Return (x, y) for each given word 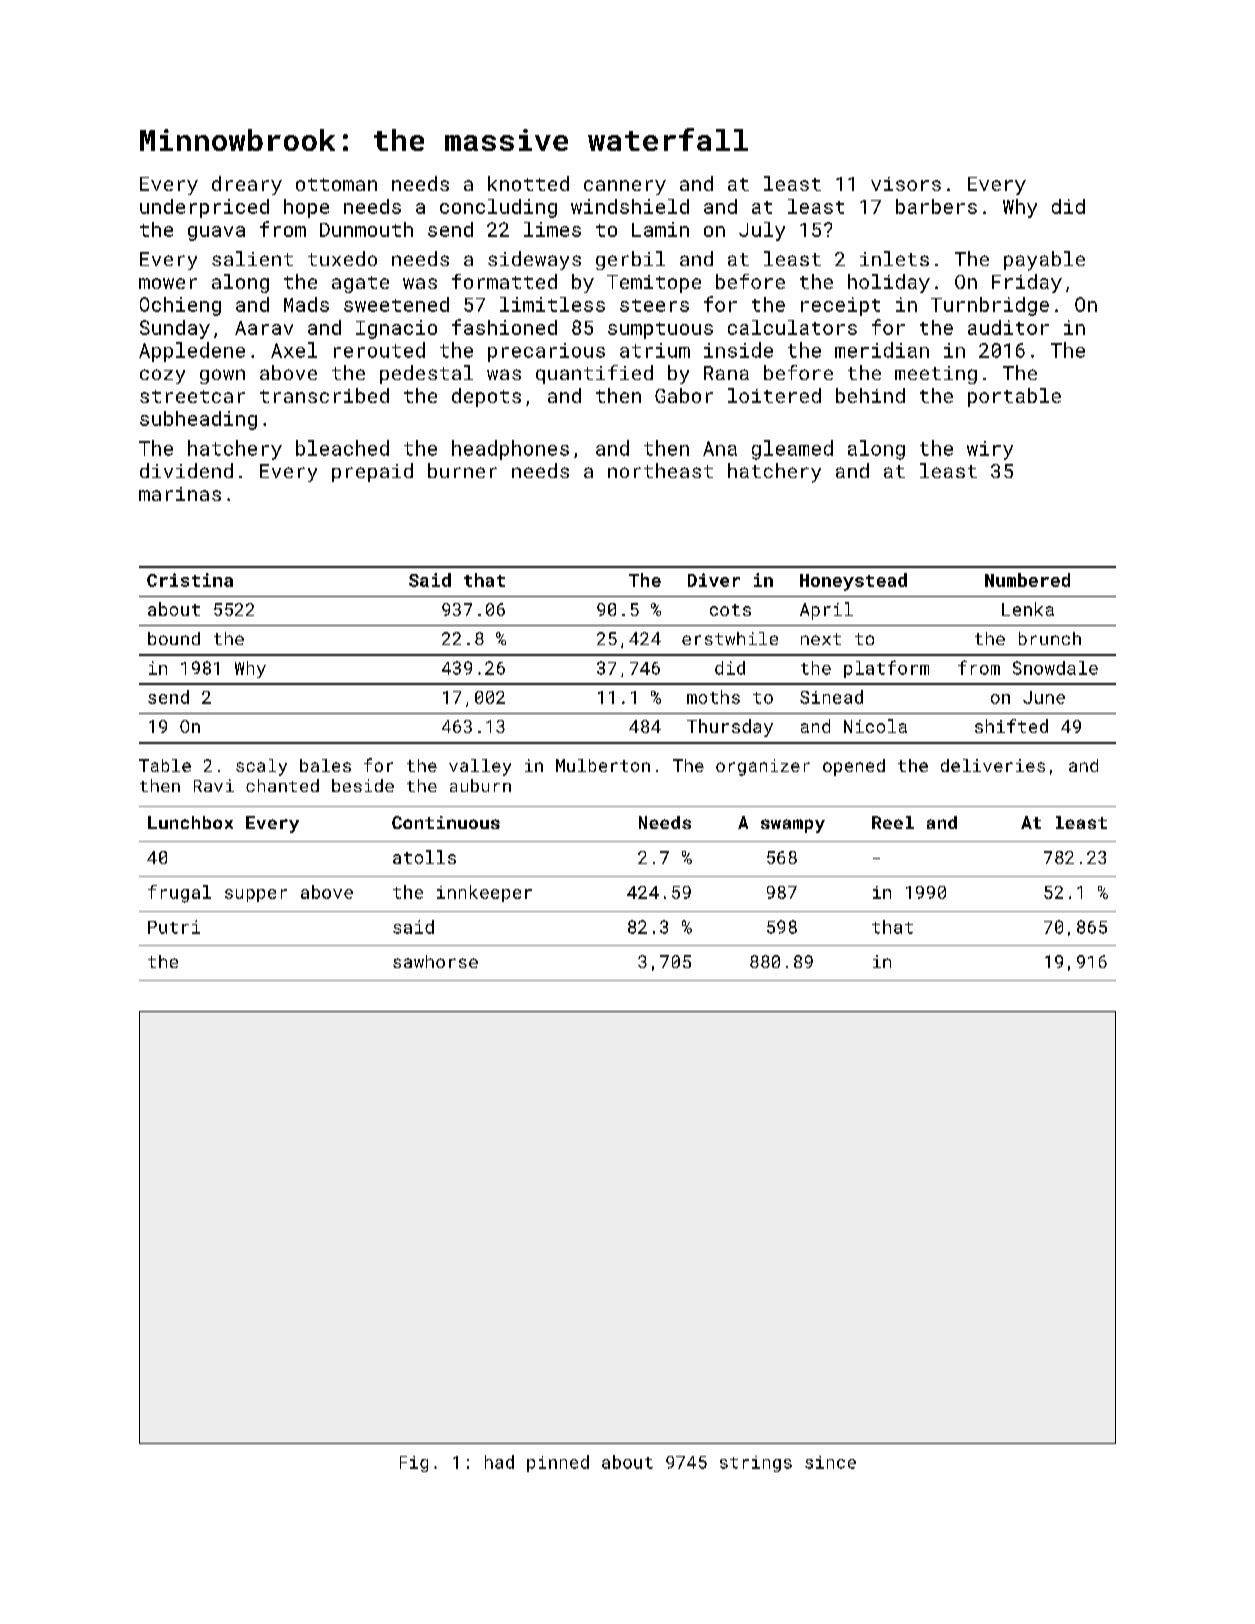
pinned (558, 1463)
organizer (763, 767)
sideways (534, 260)
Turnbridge (990, 306)
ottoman (336, 184)
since (830, 1462)
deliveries (993, 765)
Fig (414, 1464)
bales (325, 765)
